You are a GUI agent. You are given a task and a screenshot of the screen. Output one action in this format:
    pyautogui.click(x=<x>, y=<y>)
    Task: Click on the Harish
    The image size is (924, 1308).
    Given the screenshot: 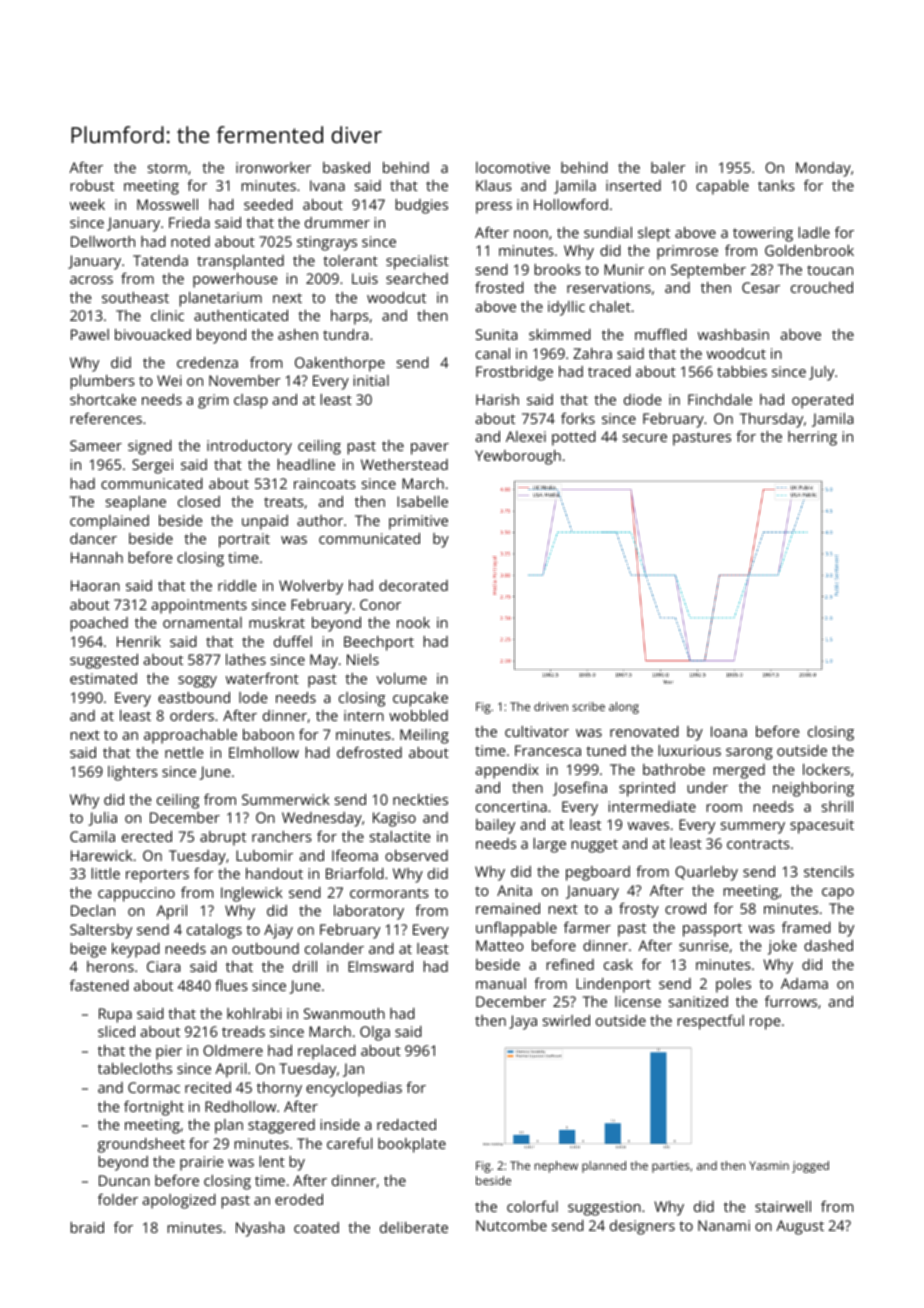 What is the action you would take?
    pyautogui.click(x=497, y=399)
